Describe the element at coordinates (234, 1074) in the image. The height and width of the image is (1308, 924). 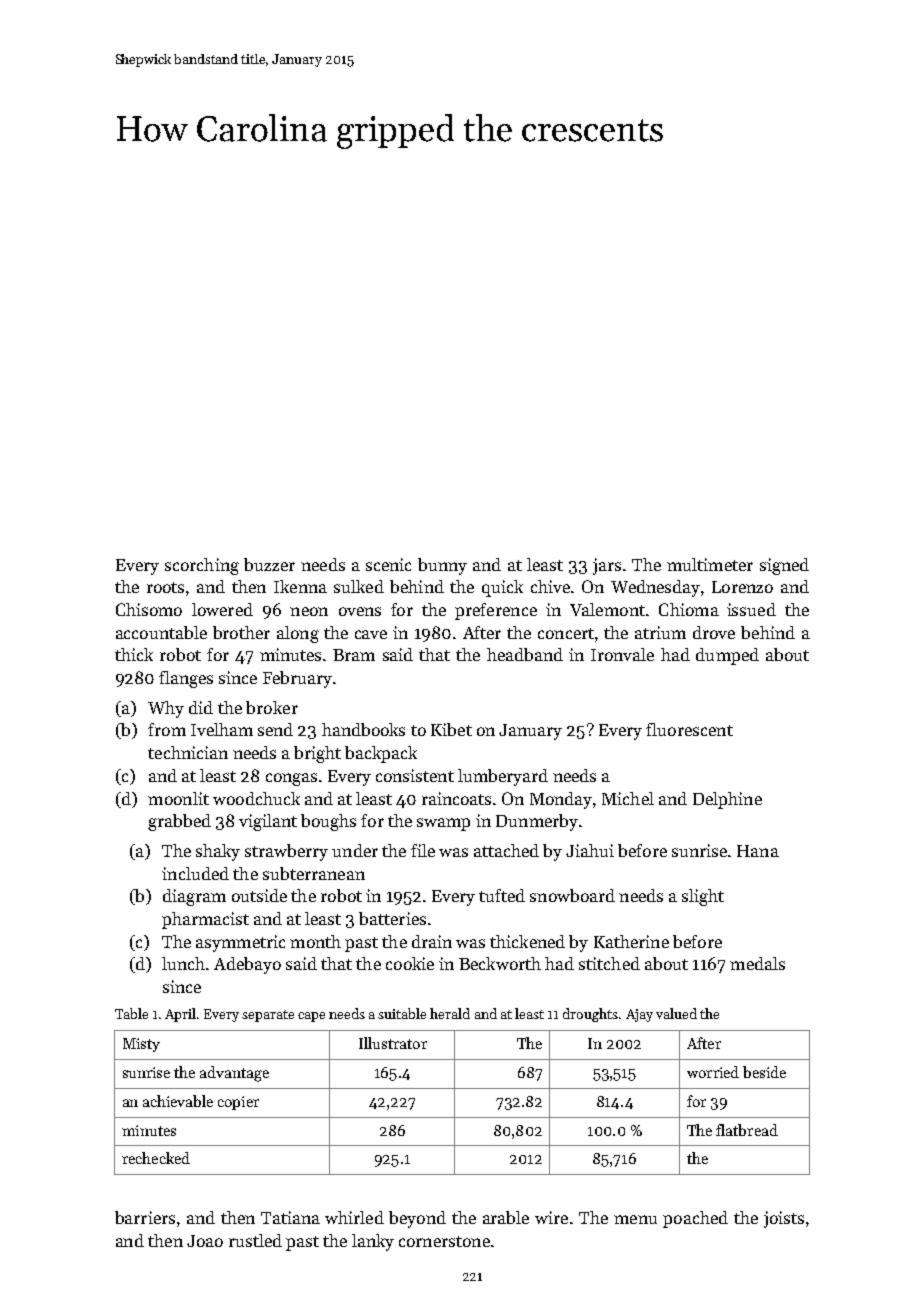
I see `advantage` at that location.
